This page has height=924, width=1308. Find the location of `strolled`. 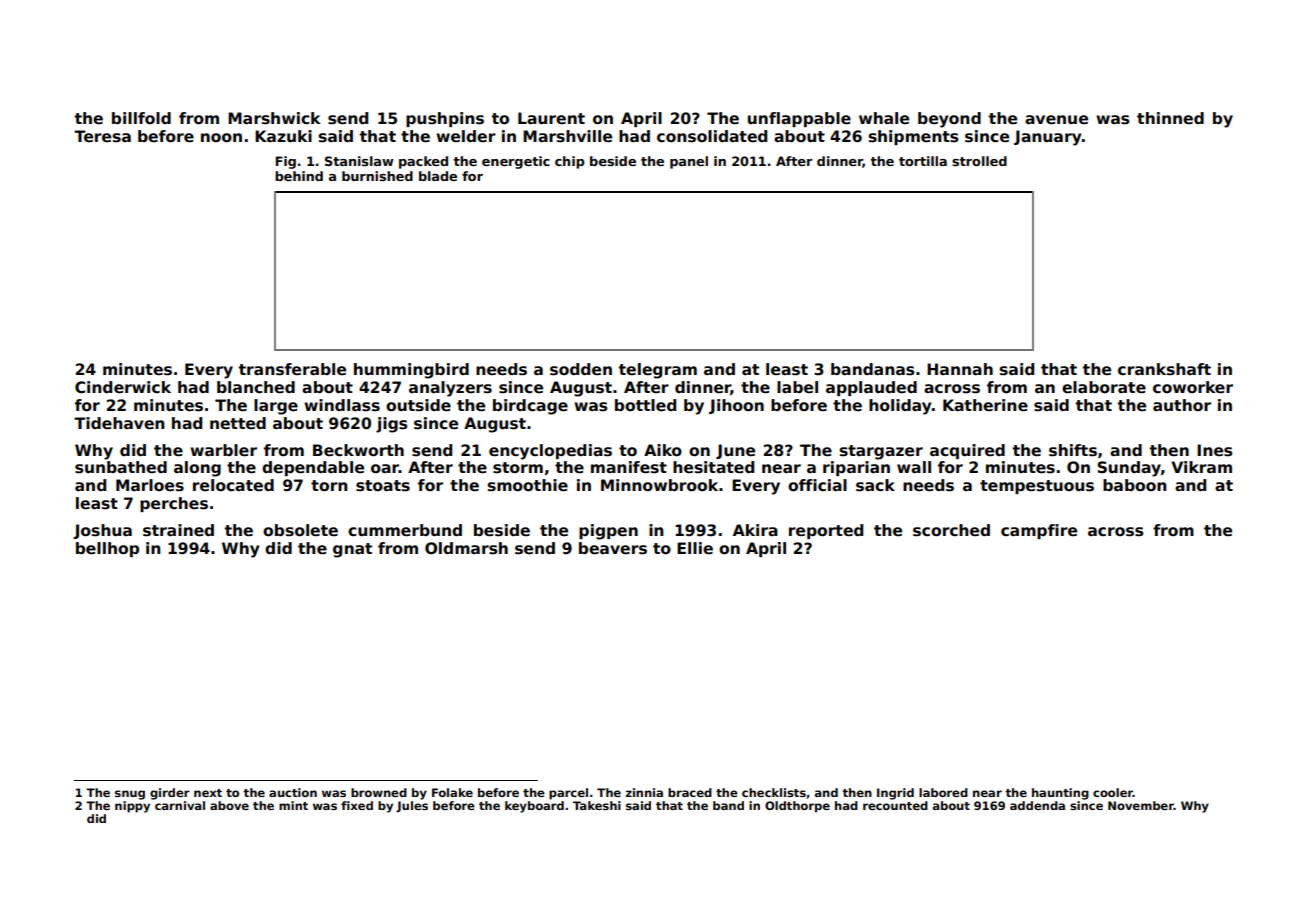

strolled is located at coordinates (979, 161).
